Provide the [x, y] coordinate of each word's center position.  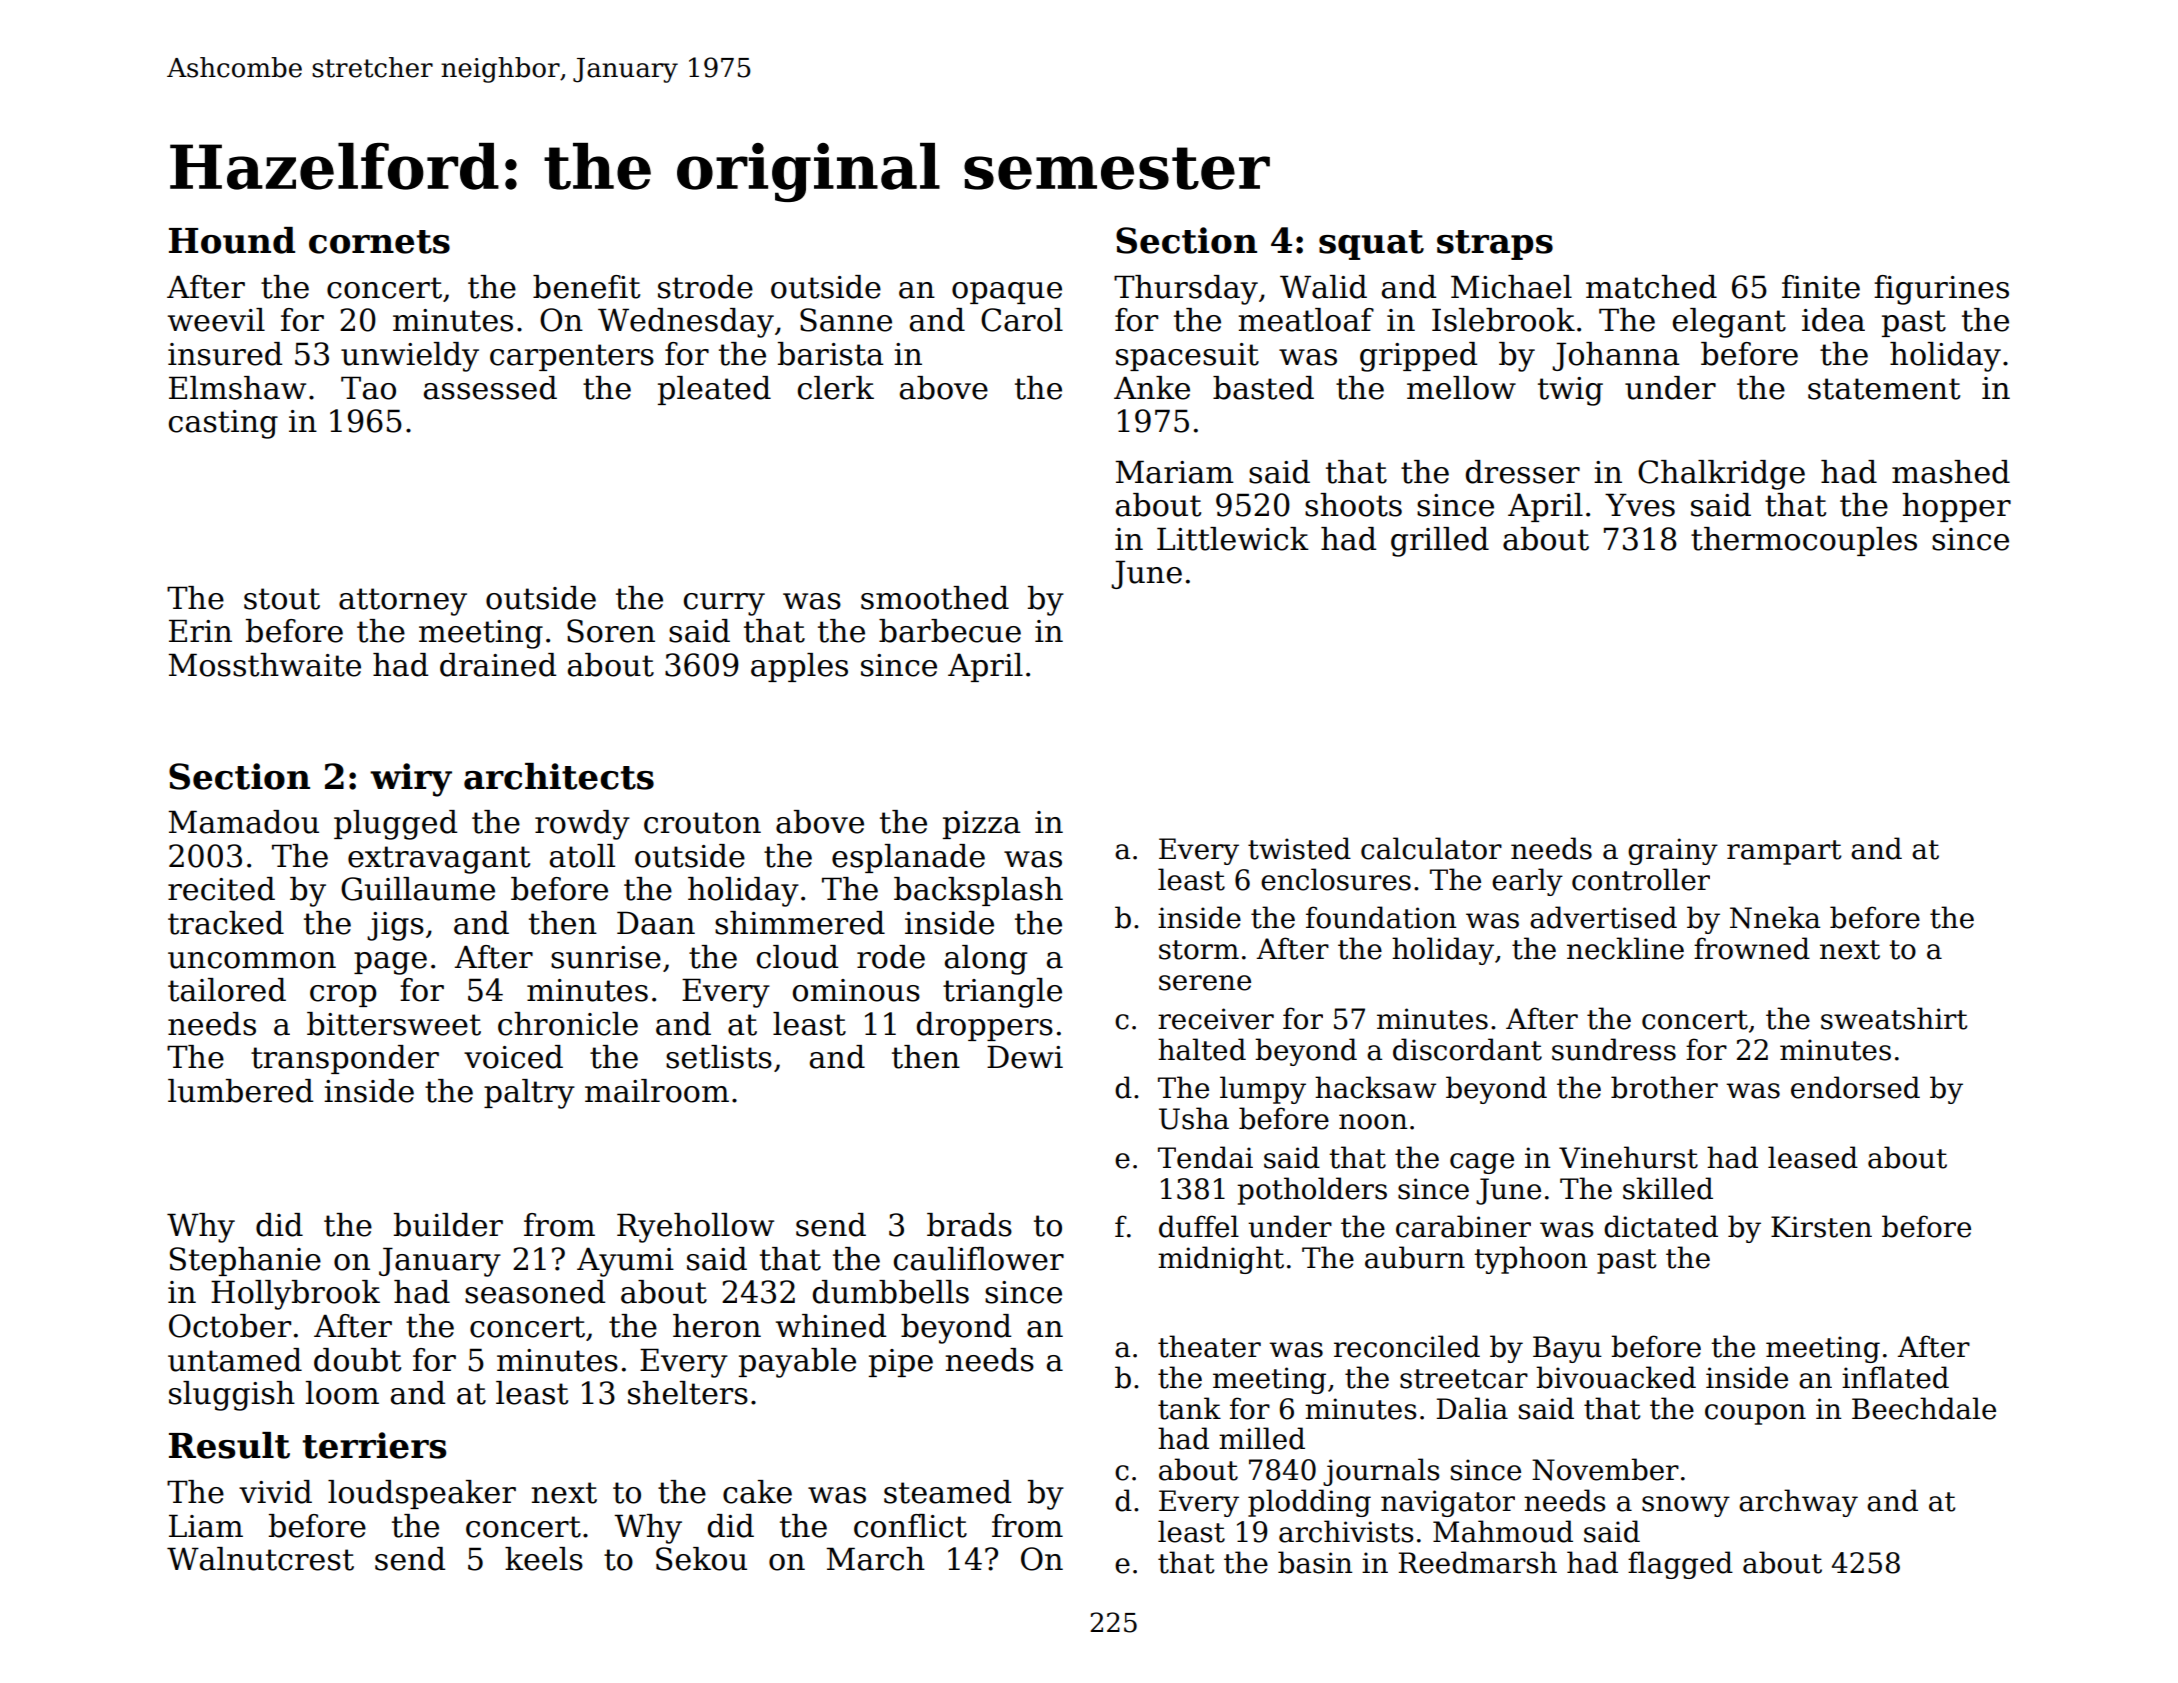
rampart [1784, 852]
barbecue [950, 631]
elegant [1729, 323]
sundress [1614, 1049]
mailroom [657, 1091]
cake [757, 1492]
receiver [1216, 1019]
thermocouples [1804, 541]
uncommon [252, 960]
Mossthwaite [264, 665]
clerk [836, 388]
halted [1202, 1049]
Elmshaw [237, 388]
